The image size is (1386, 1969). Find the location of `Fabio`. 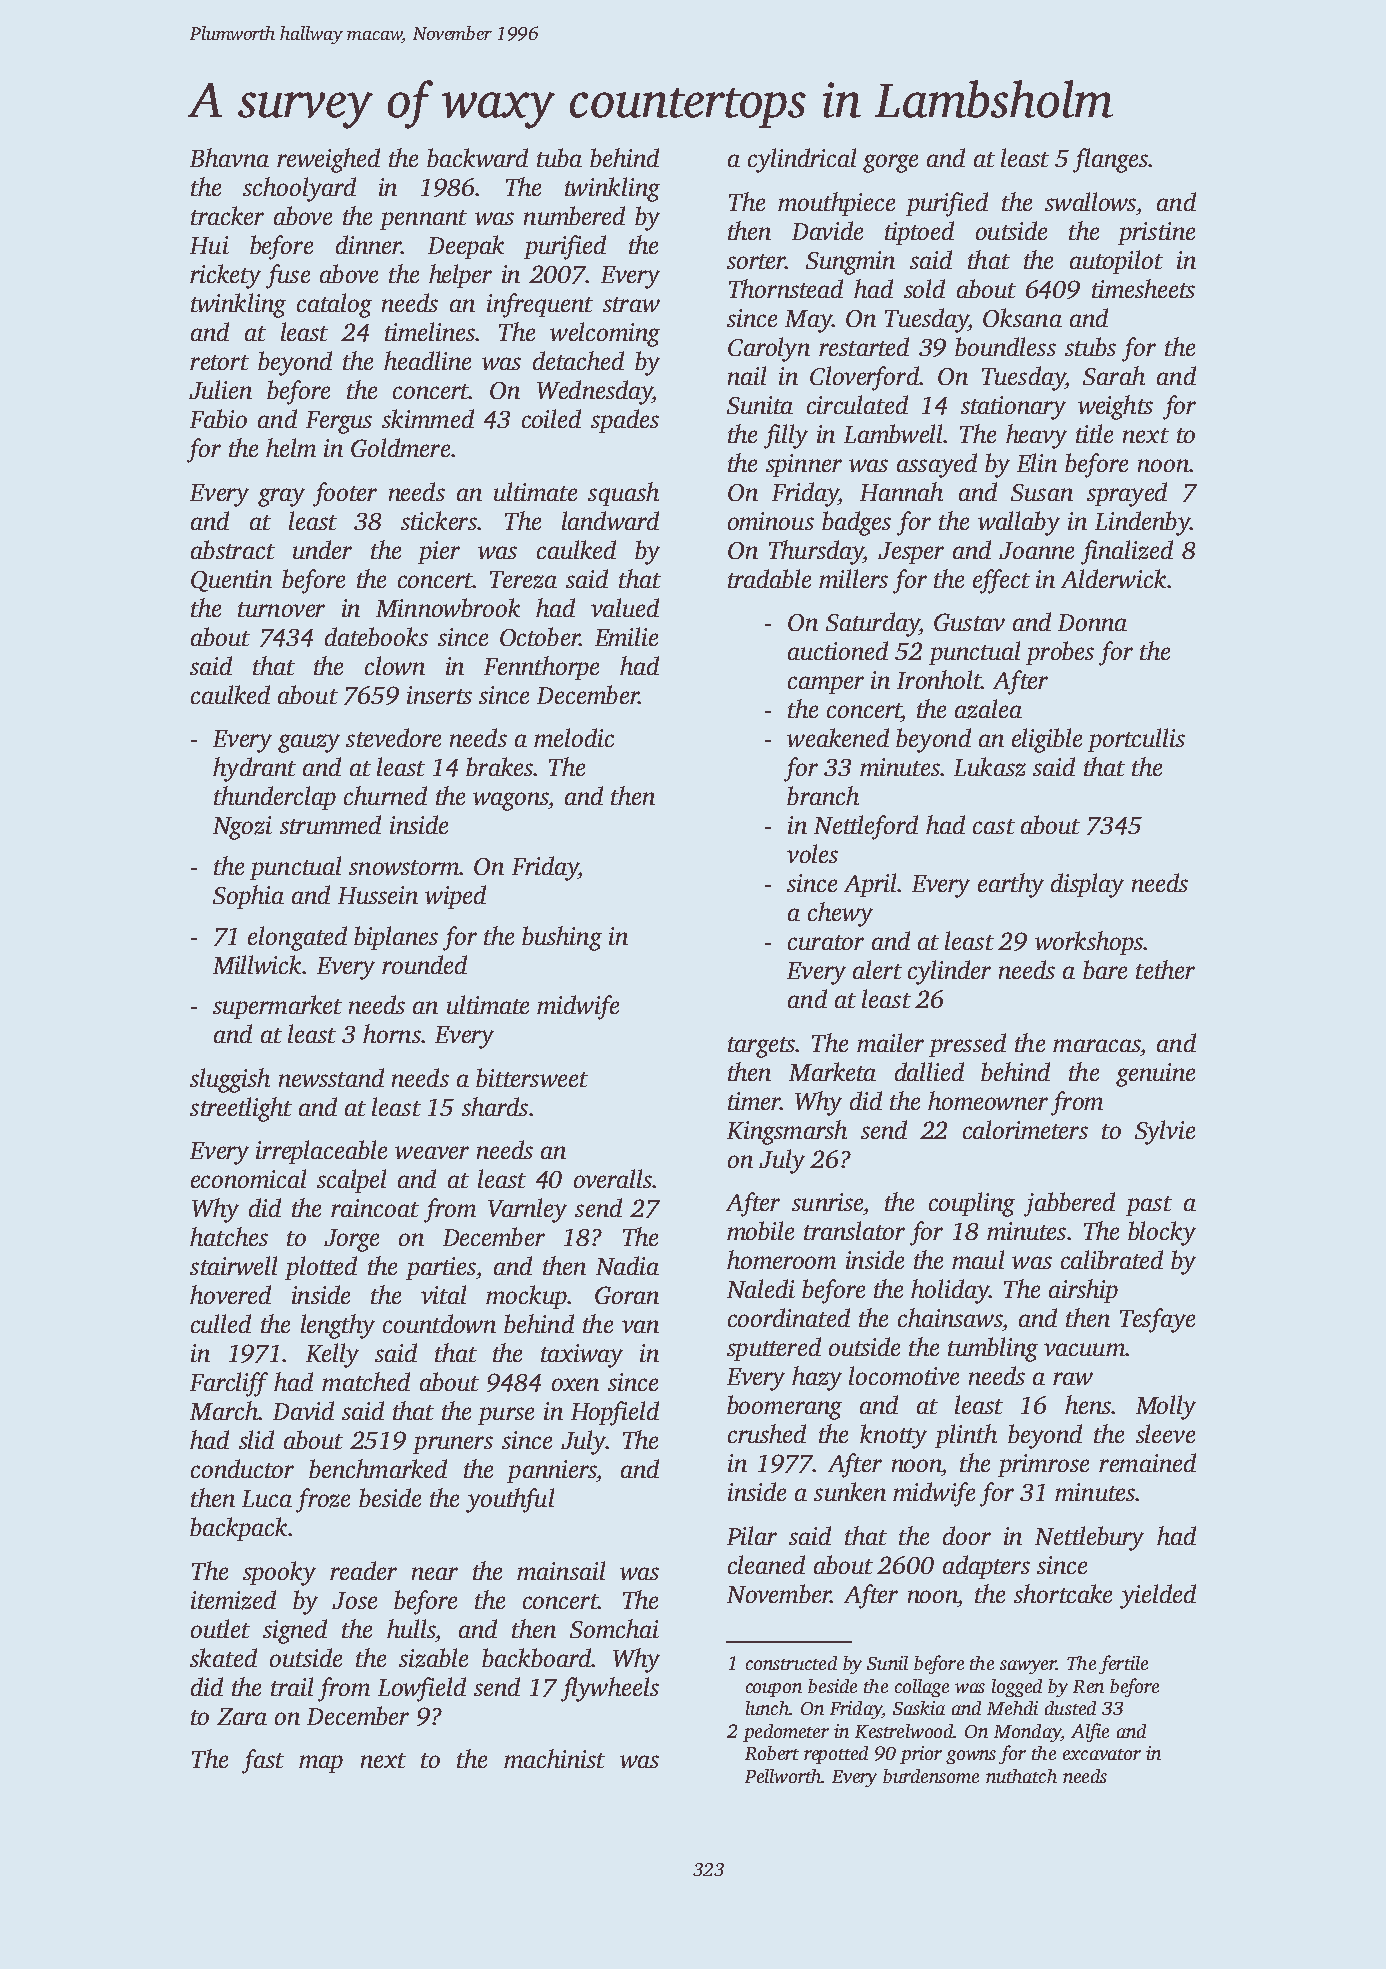

Fabio is located at coordinates (218, 418).
